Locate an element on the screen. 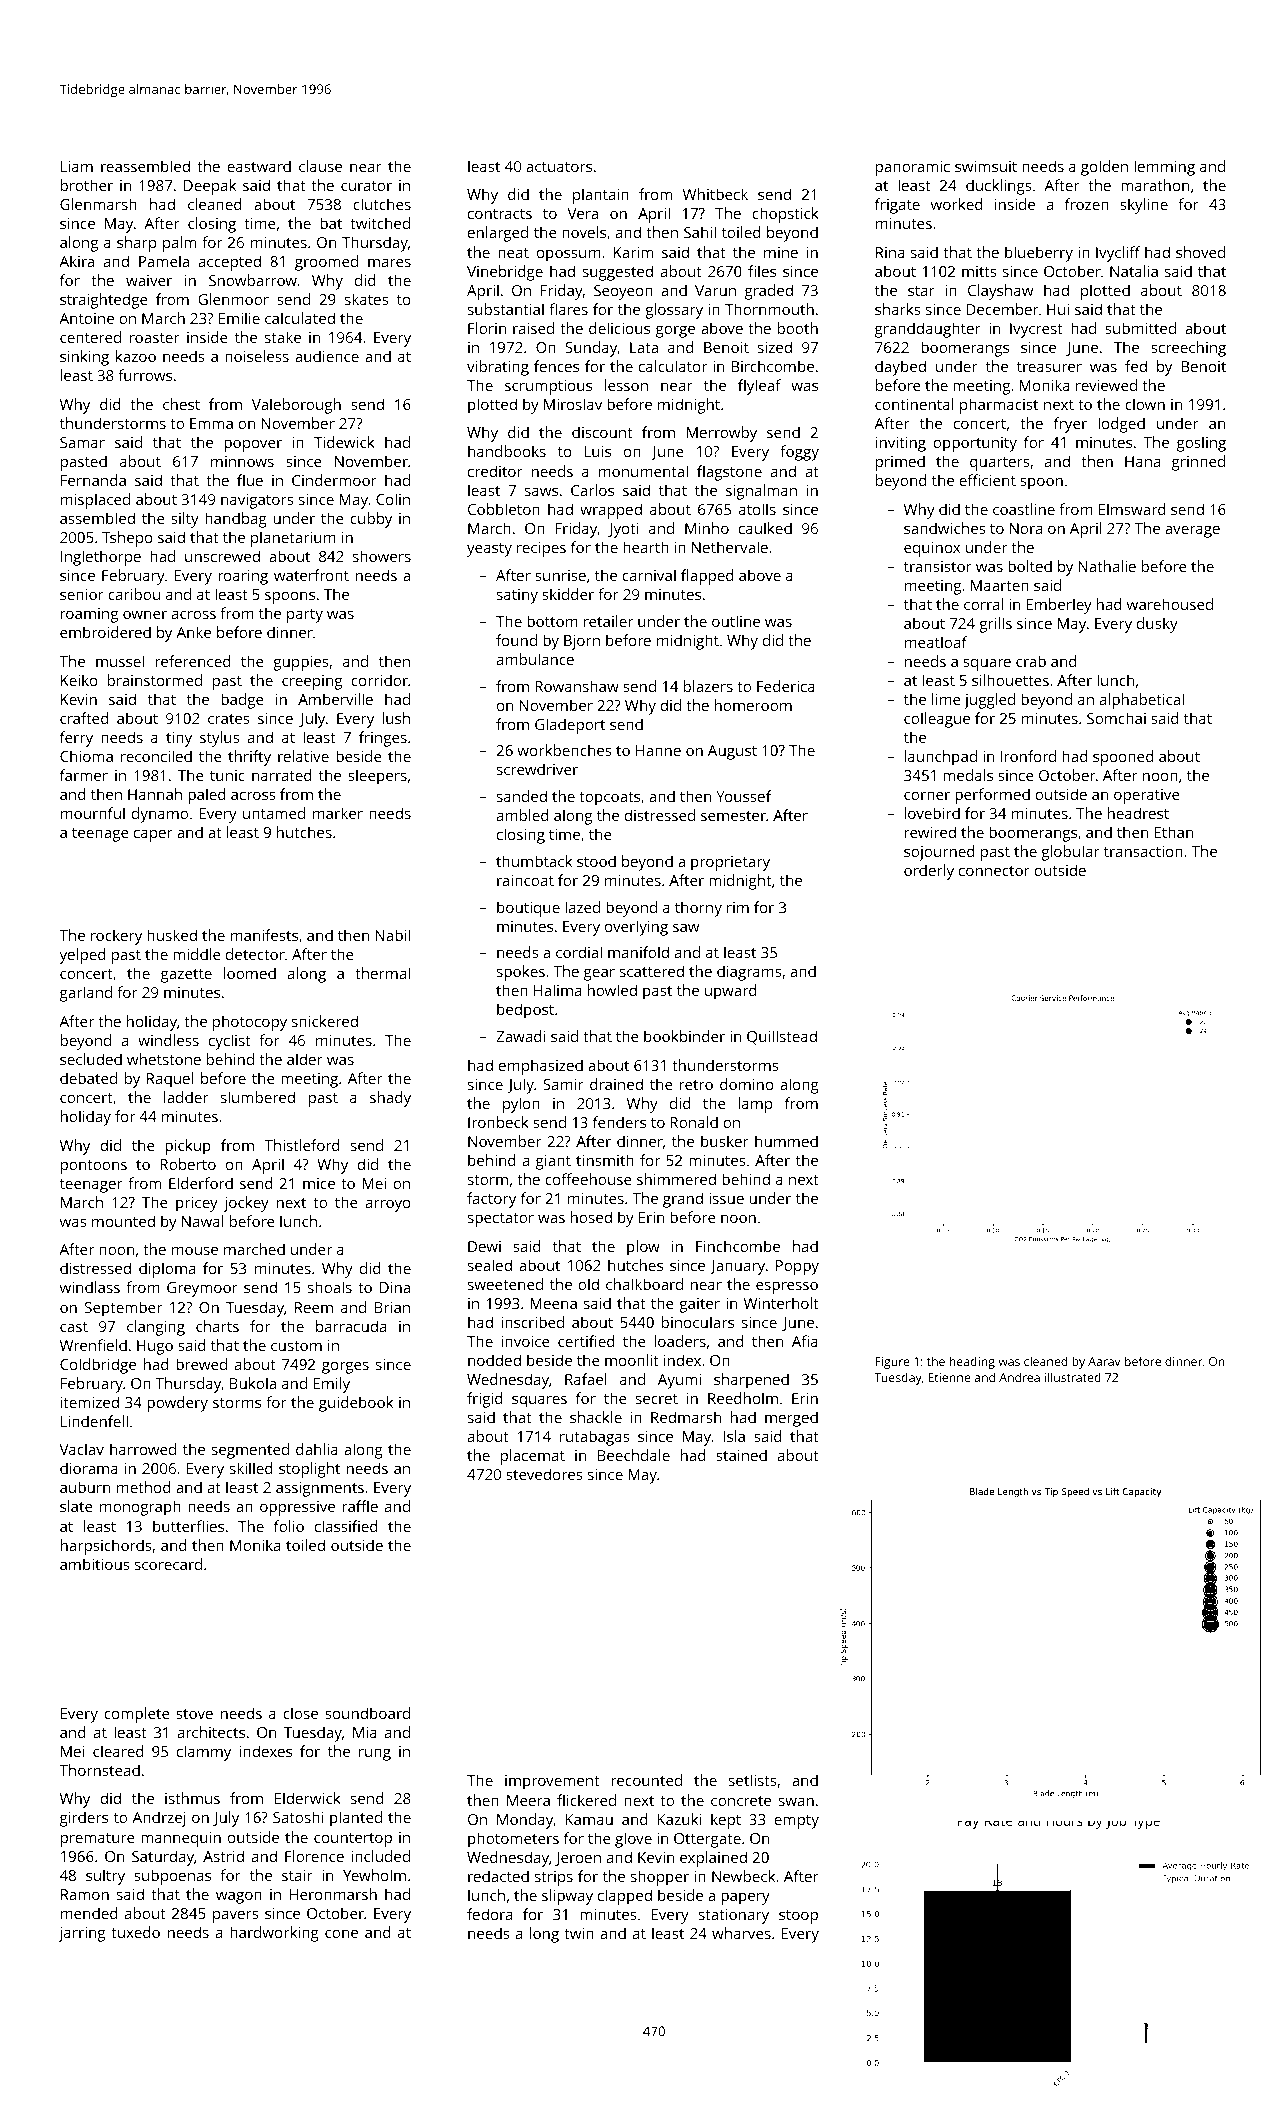 The image size is (1286, 2118). Whitbeck is located at coordinates (715, 194).
